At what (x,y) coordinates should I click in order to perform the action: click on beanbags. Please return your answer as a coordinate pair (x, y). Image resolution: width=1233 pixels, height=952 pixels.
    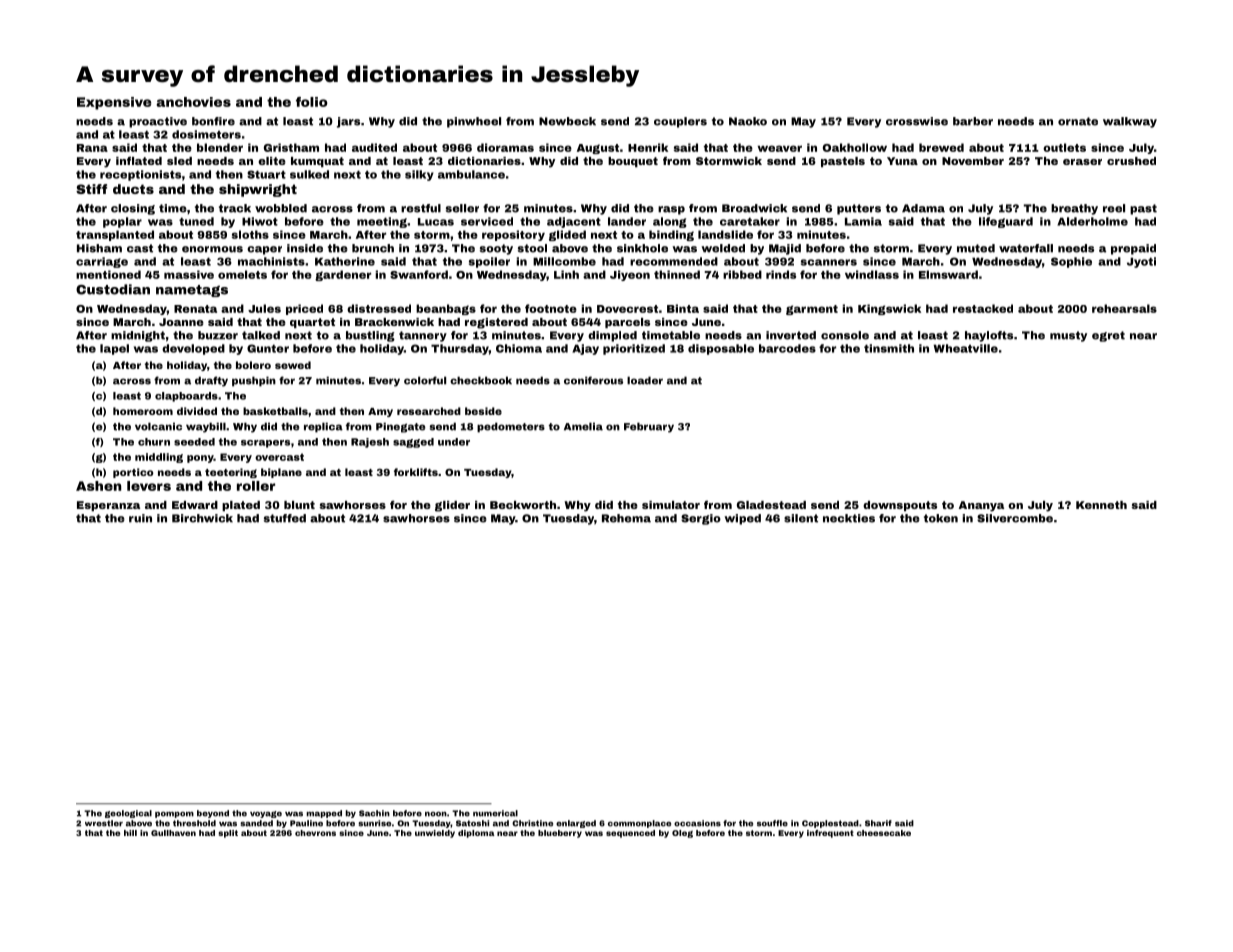
    Looking at the image, I should click on (446, 309).
